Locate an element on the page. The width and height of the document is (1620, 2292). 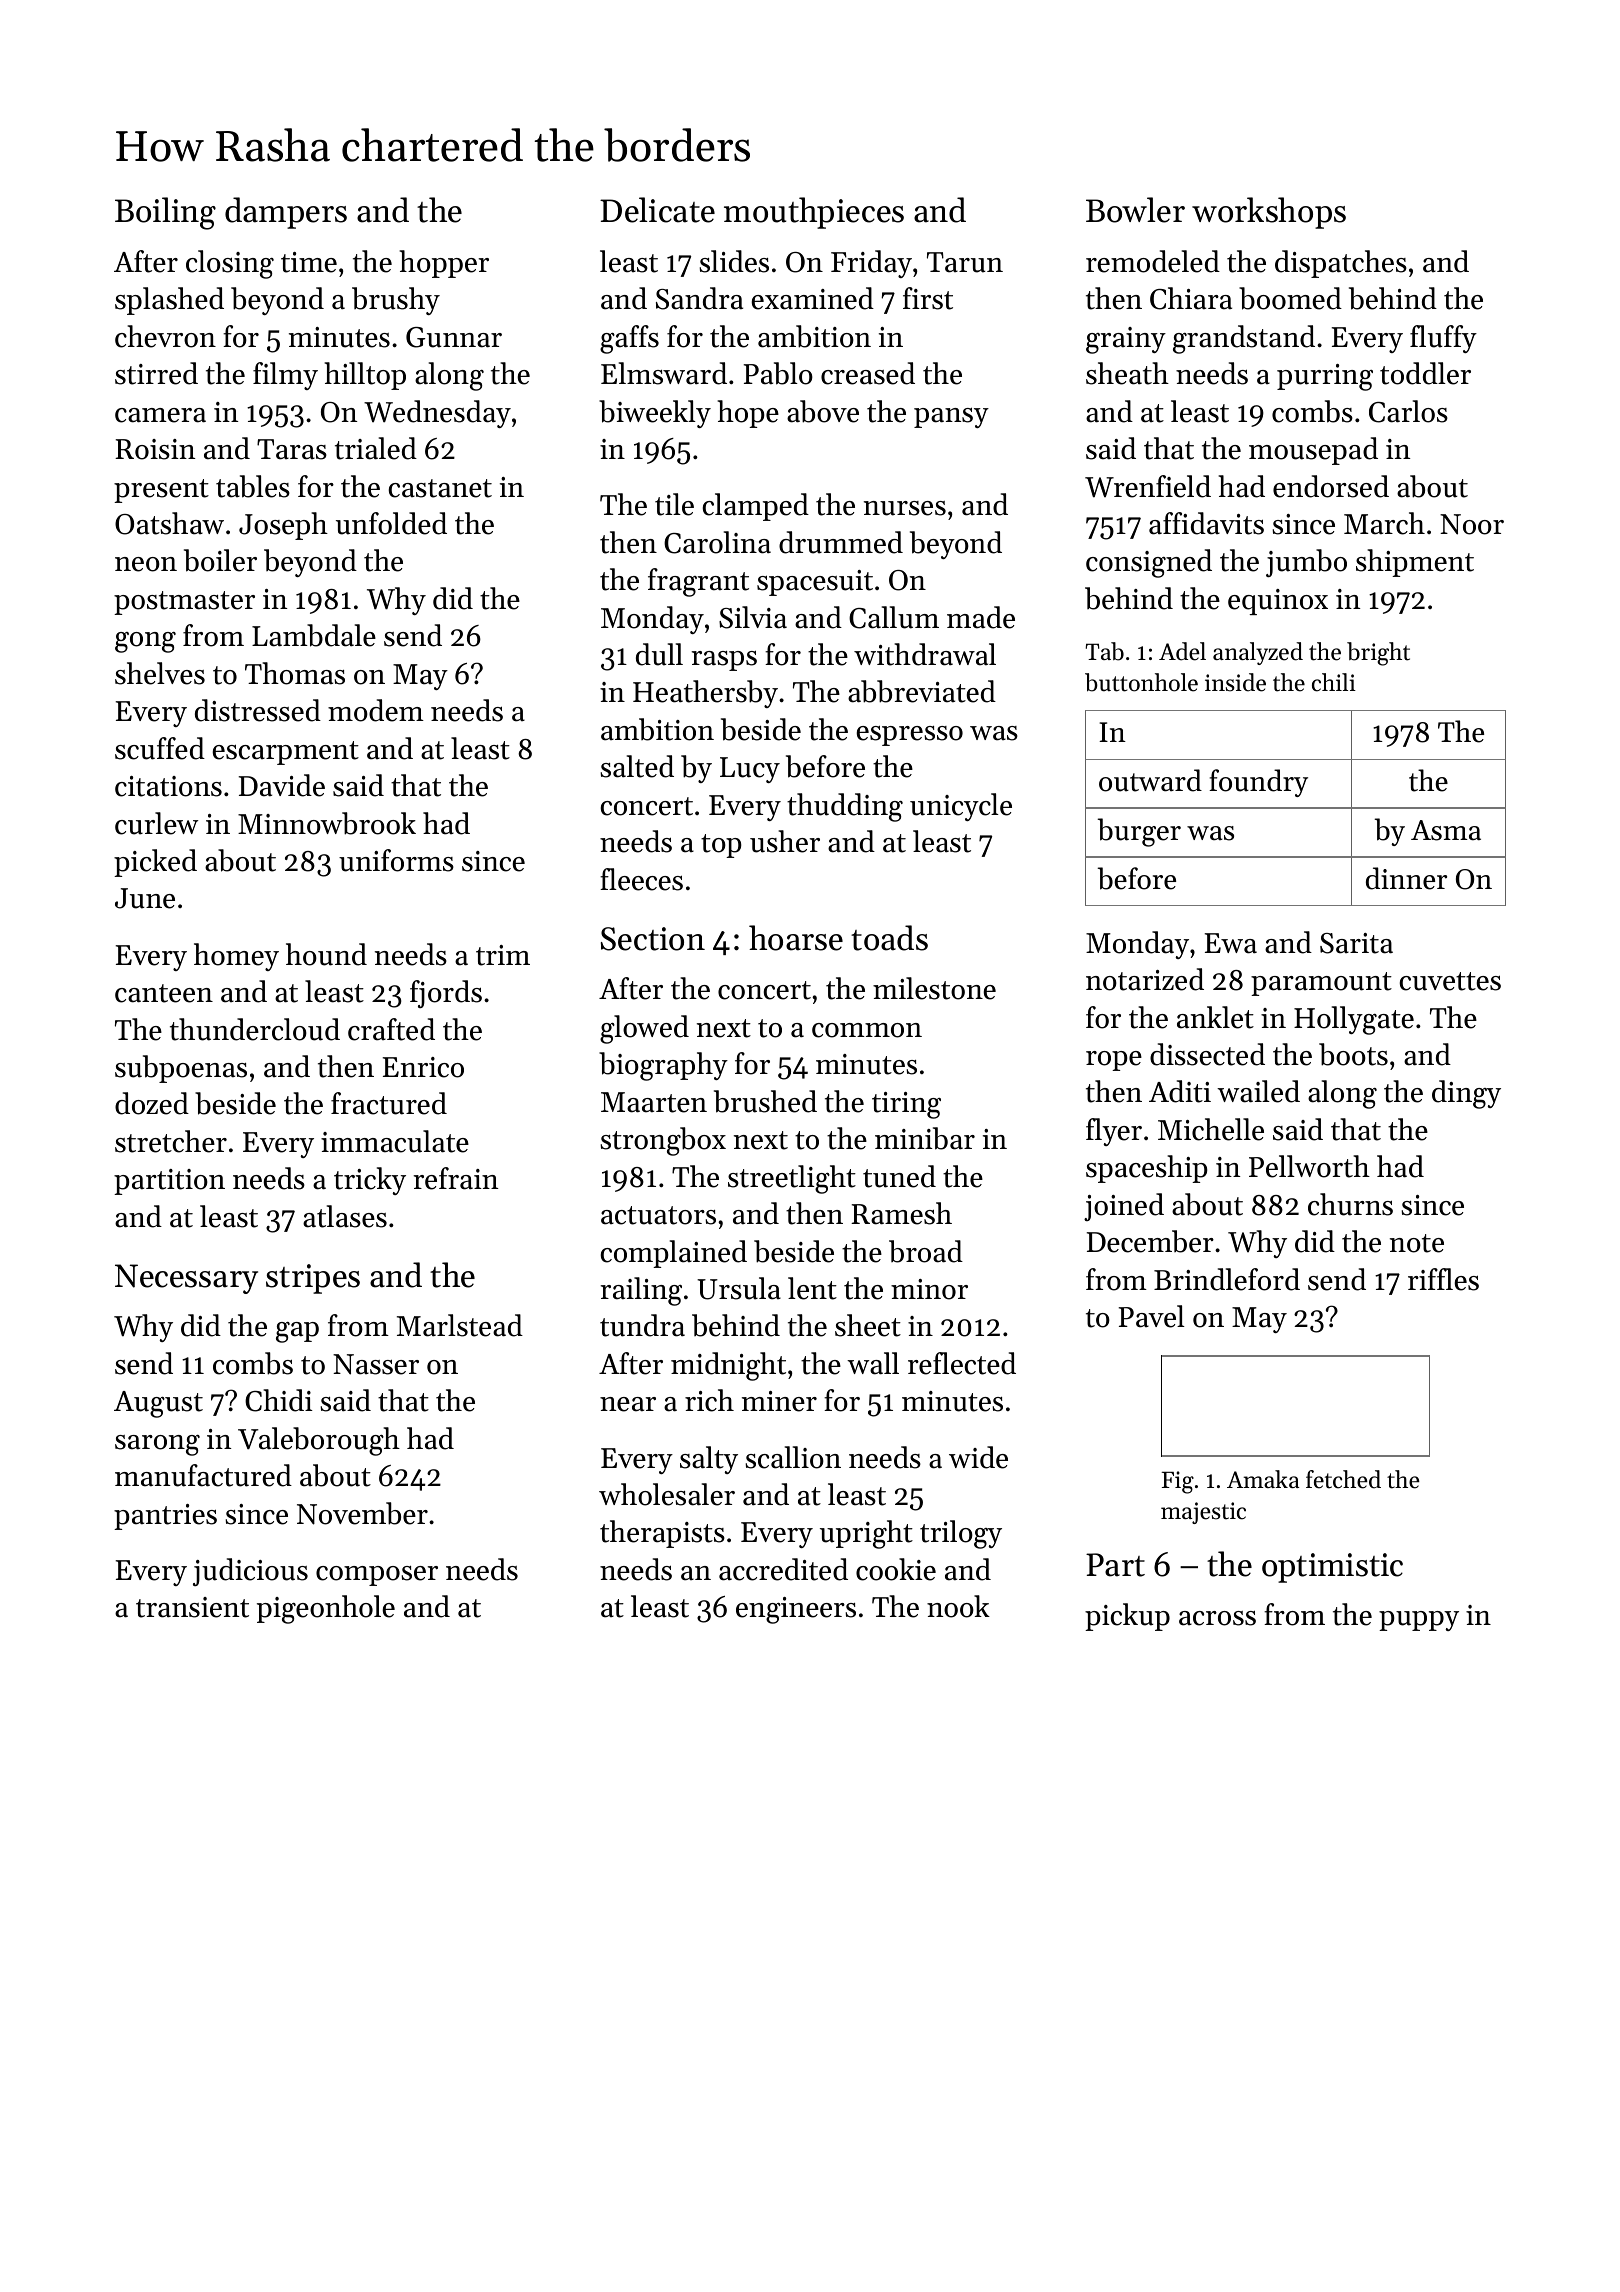
therapists is located at coordinates (662, 1534).
